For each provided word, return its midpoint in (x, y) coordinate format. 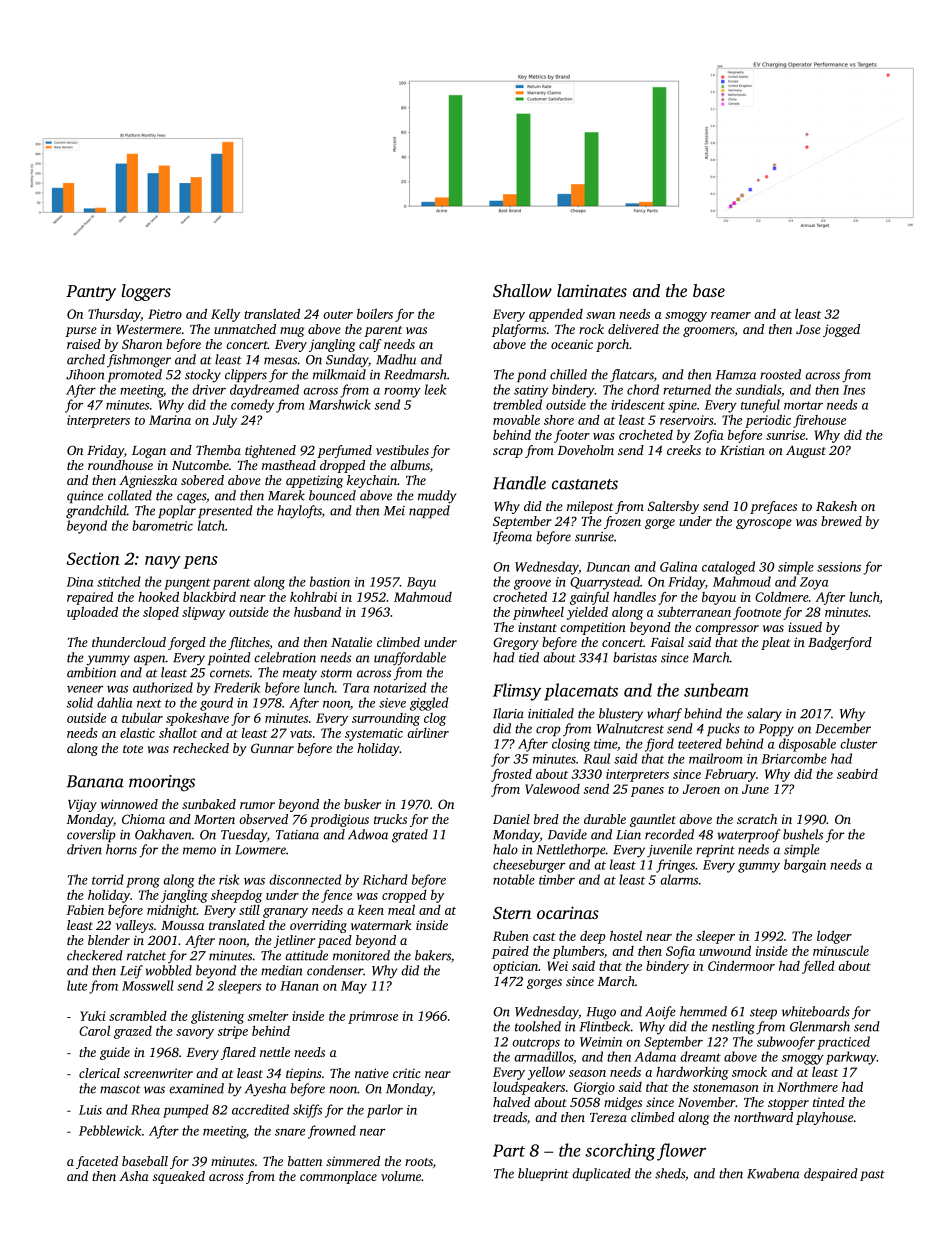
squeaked (179, 1177)
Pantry (91, 293)
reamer (731, 315)
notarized (400, 687)
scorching (620, 1152)
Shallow (522, 291)
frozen (622, 522)
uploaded (92, 613)
